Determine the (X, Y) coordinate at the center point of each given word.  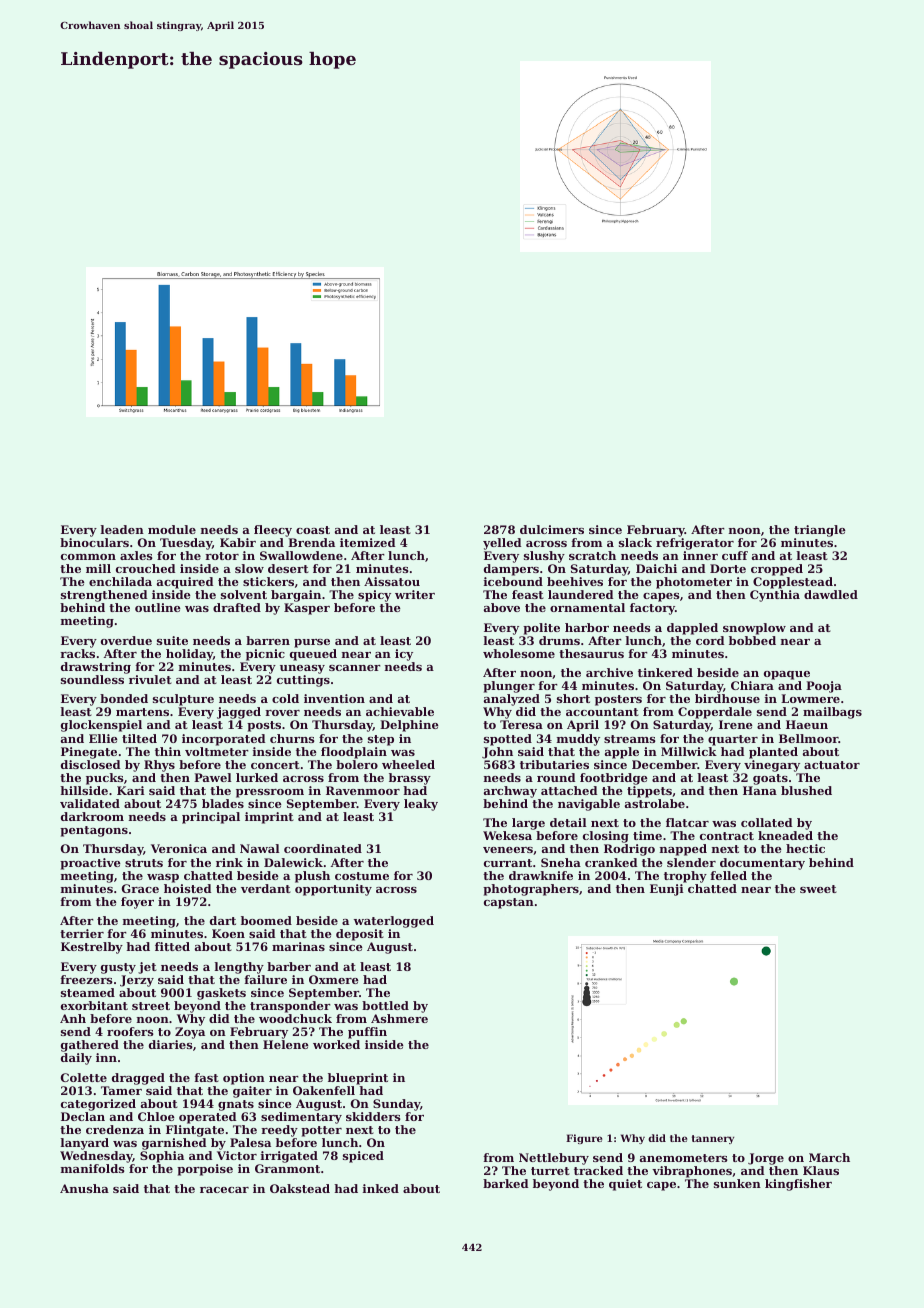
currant (508, 863)
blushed (806, 790)
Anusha (84, 1188)
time (647, 835)
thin (168, 751)
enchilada (120, 581)
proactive (90, 864)
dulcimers (552, 529)
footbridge (614, 779)
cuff (735, 555)
